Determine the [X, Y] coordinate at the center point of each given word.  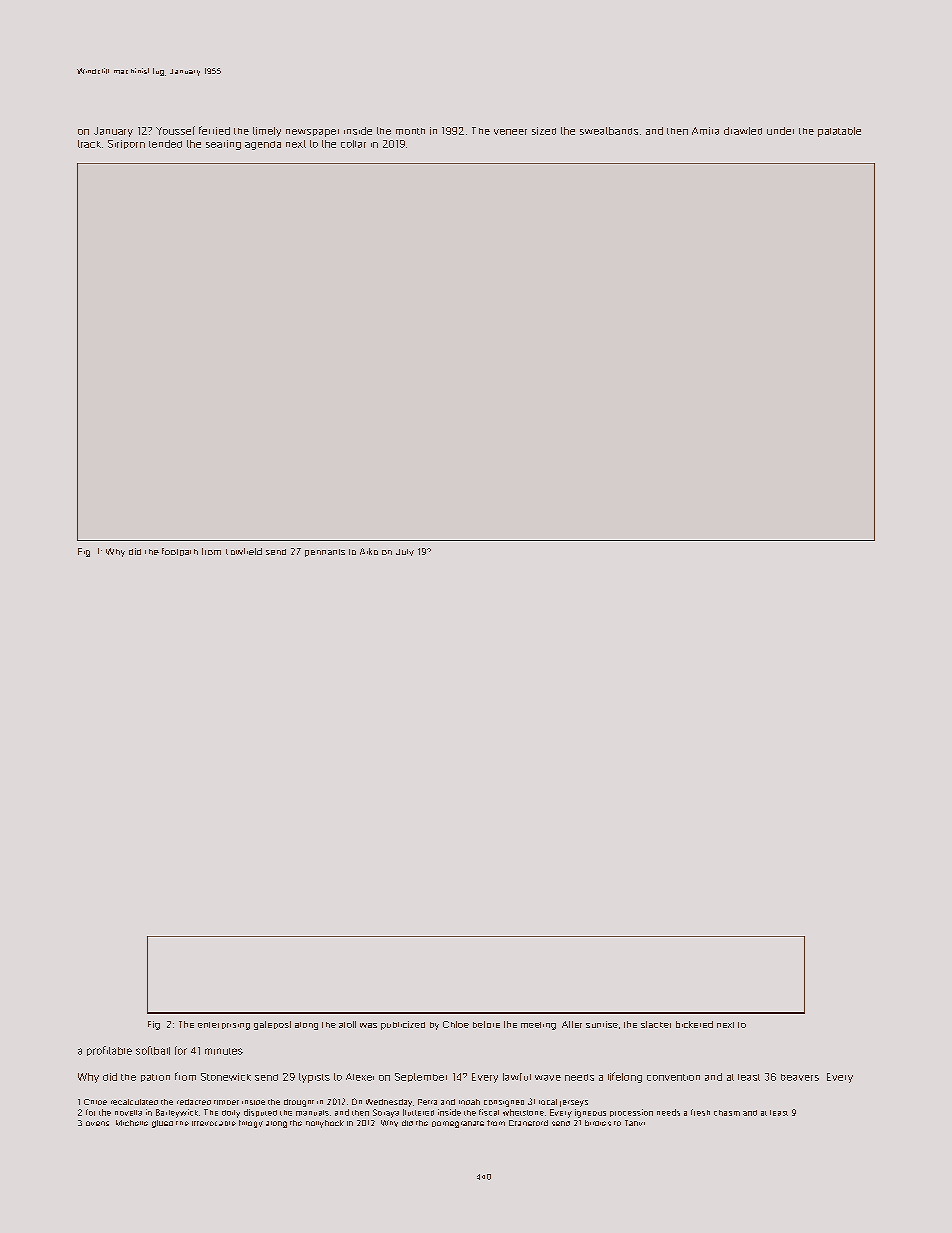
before [486, 1024]
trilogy [251, 1124]
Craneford [528, 1123]
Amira [705, 131]
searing [223, 145]
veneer [510, 132]
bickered [694, 1024]
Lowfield [244, 551]
